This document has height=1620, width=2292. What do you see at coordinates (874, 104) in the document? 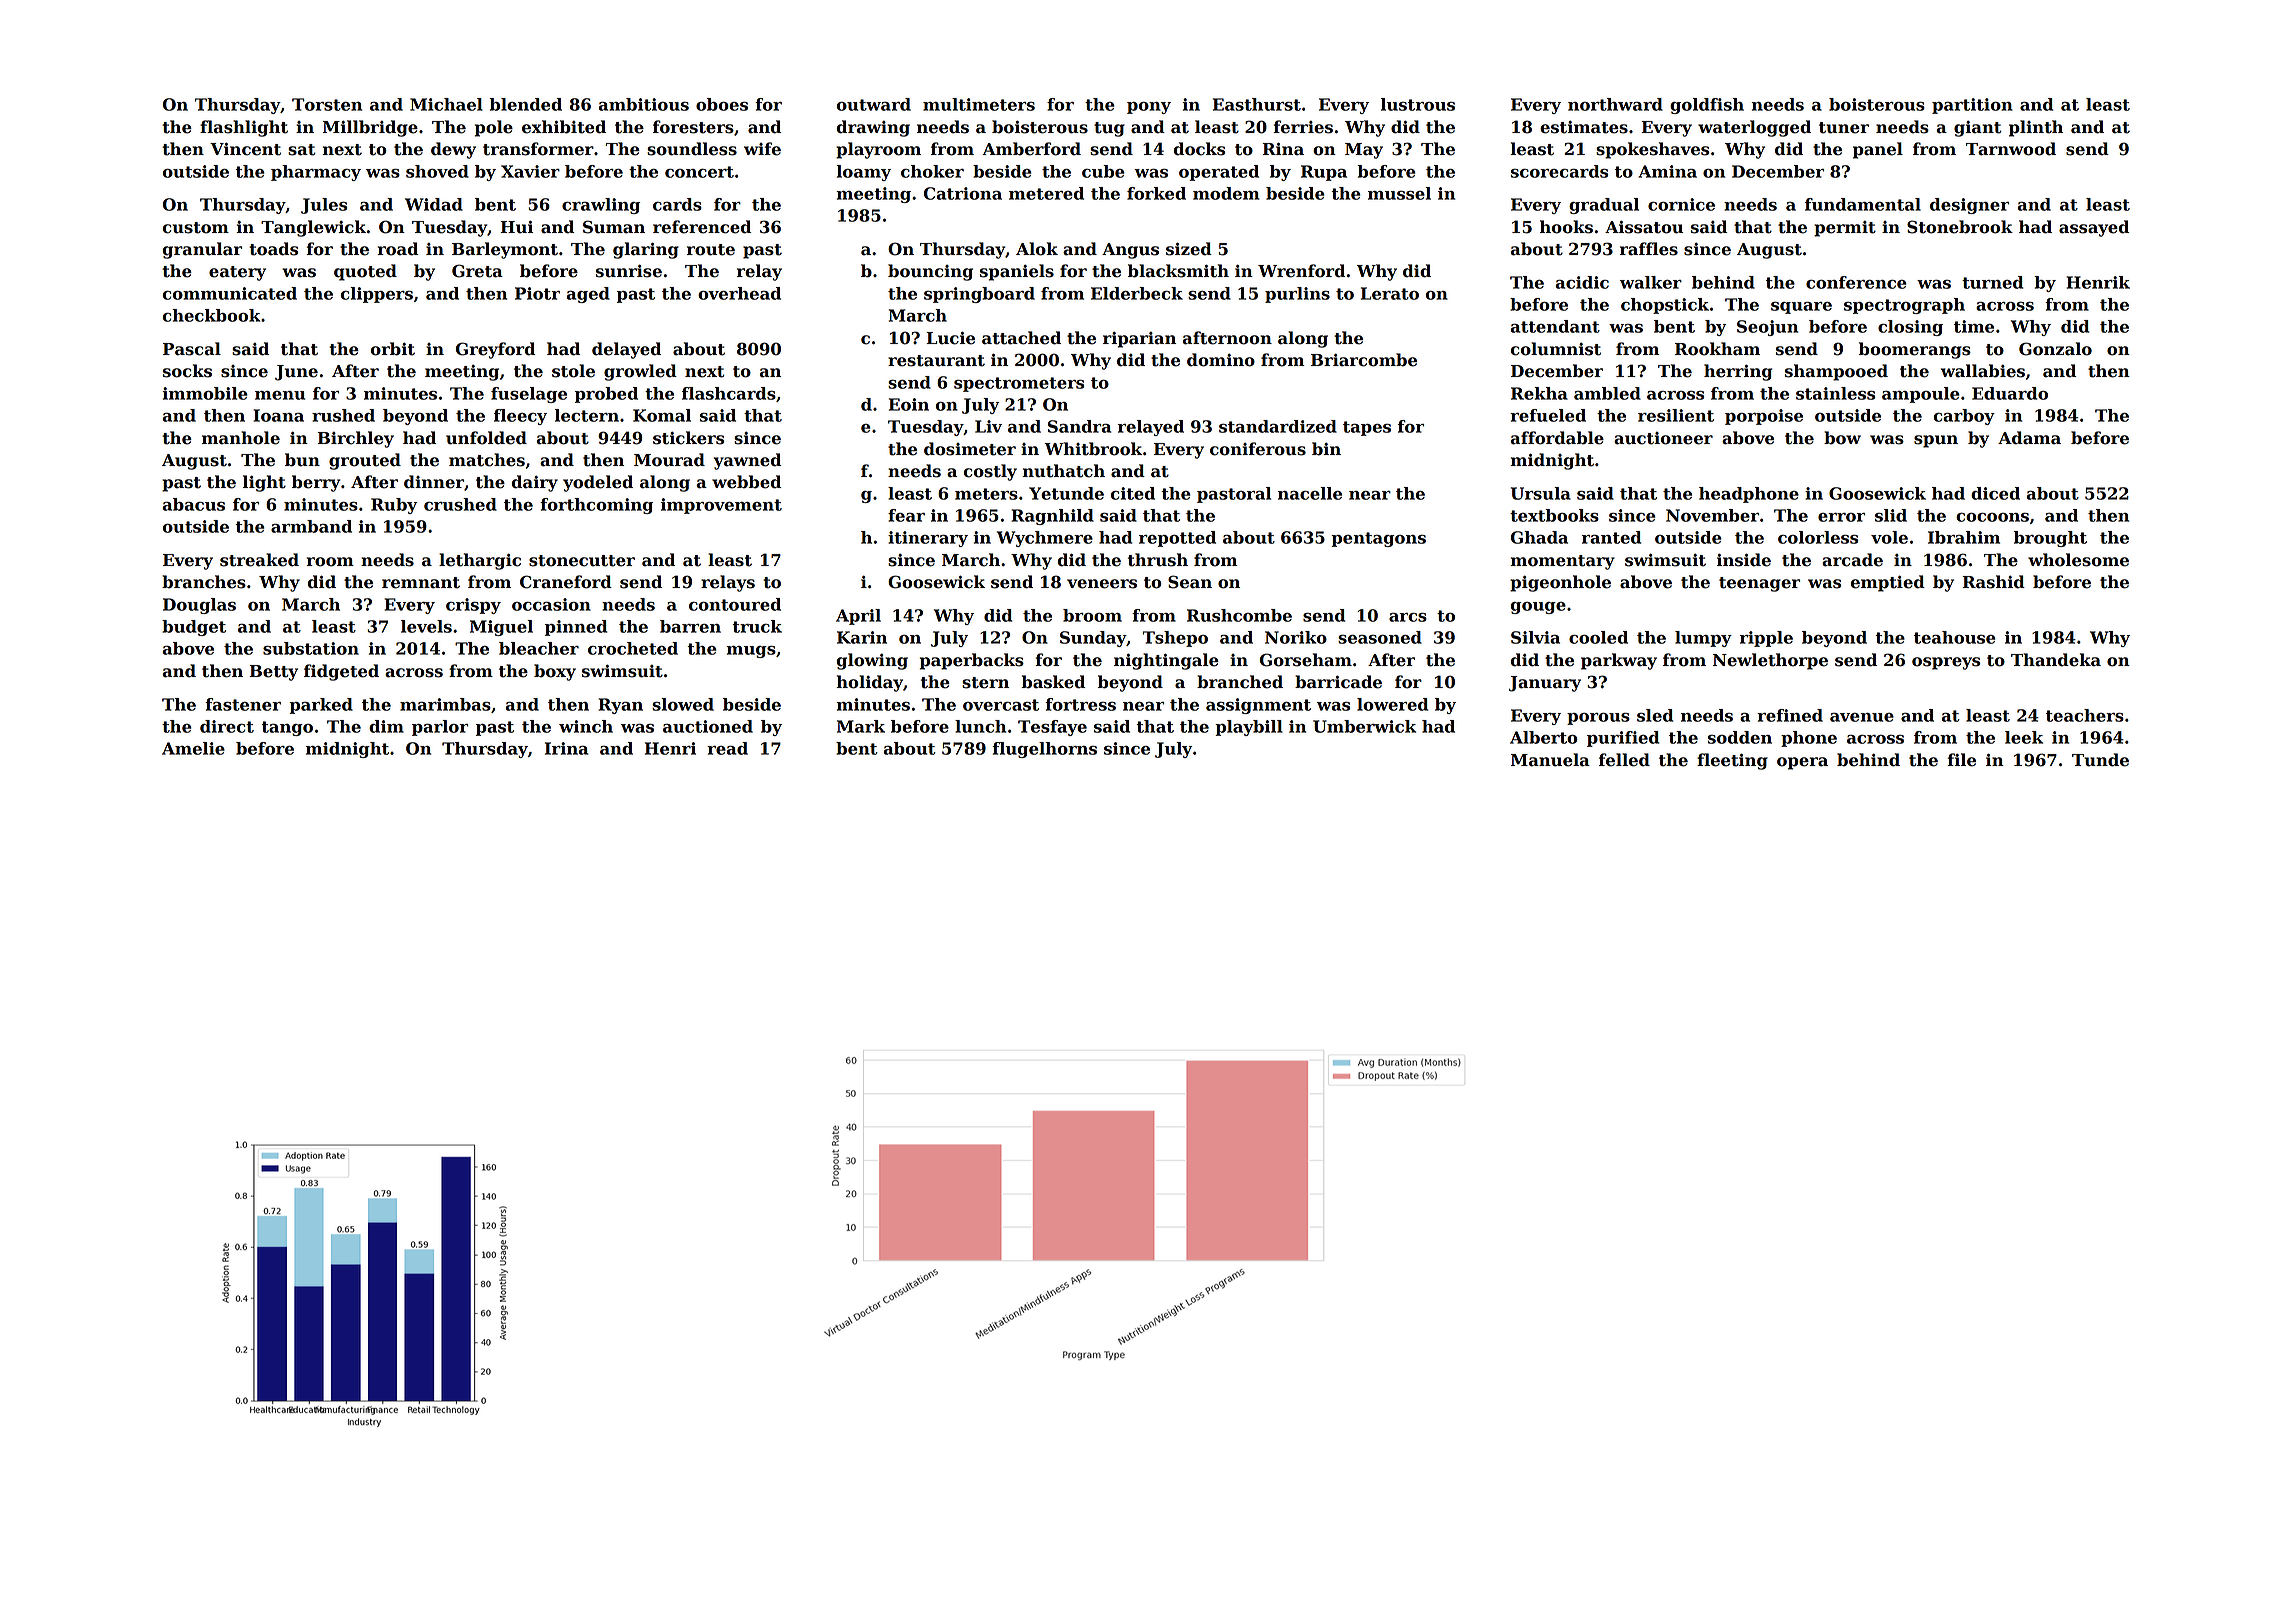
I see `outward` at bounding box center [874, 104].
